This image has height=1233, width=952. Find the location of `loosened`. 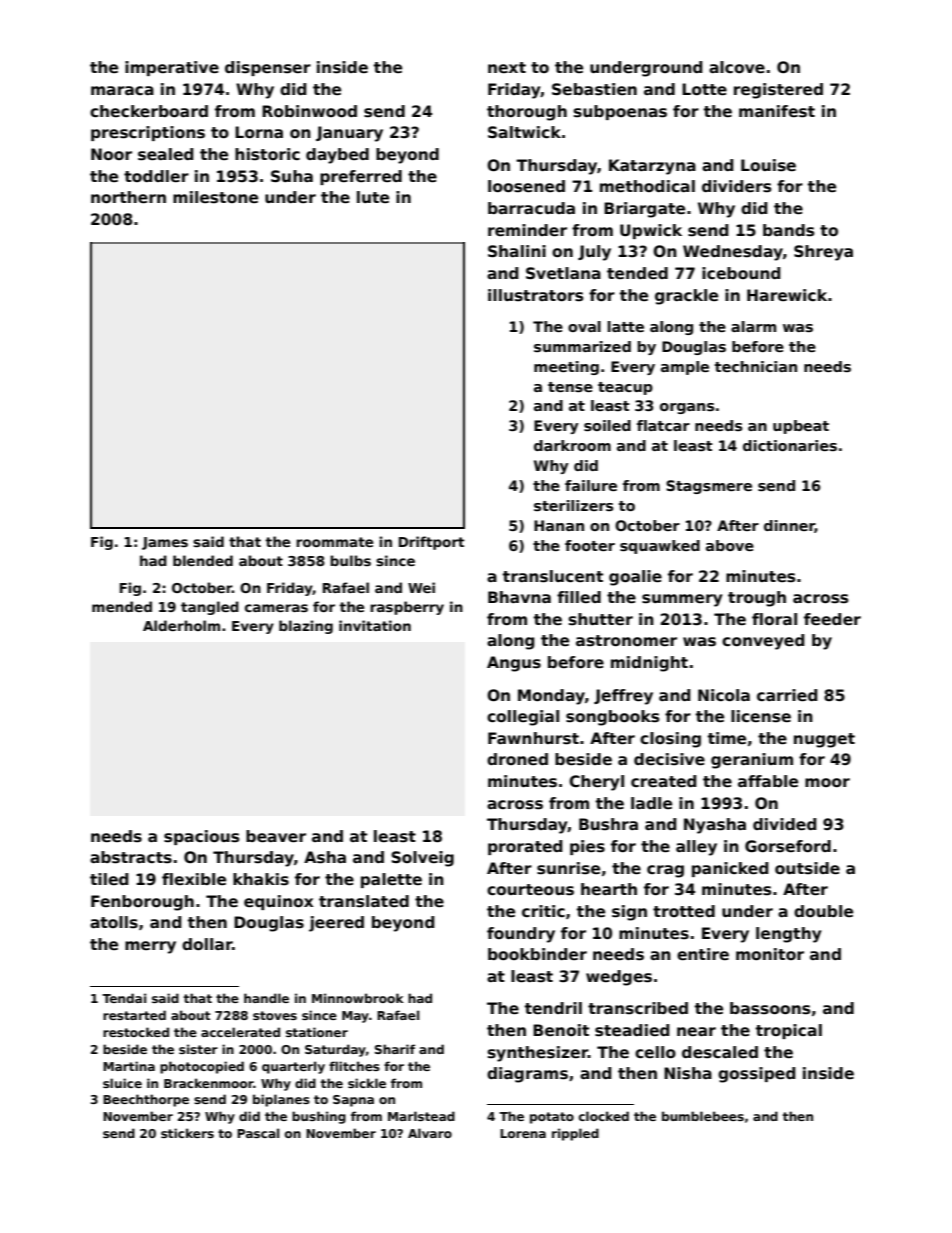

loosened is located at coordinates (526, 186).
